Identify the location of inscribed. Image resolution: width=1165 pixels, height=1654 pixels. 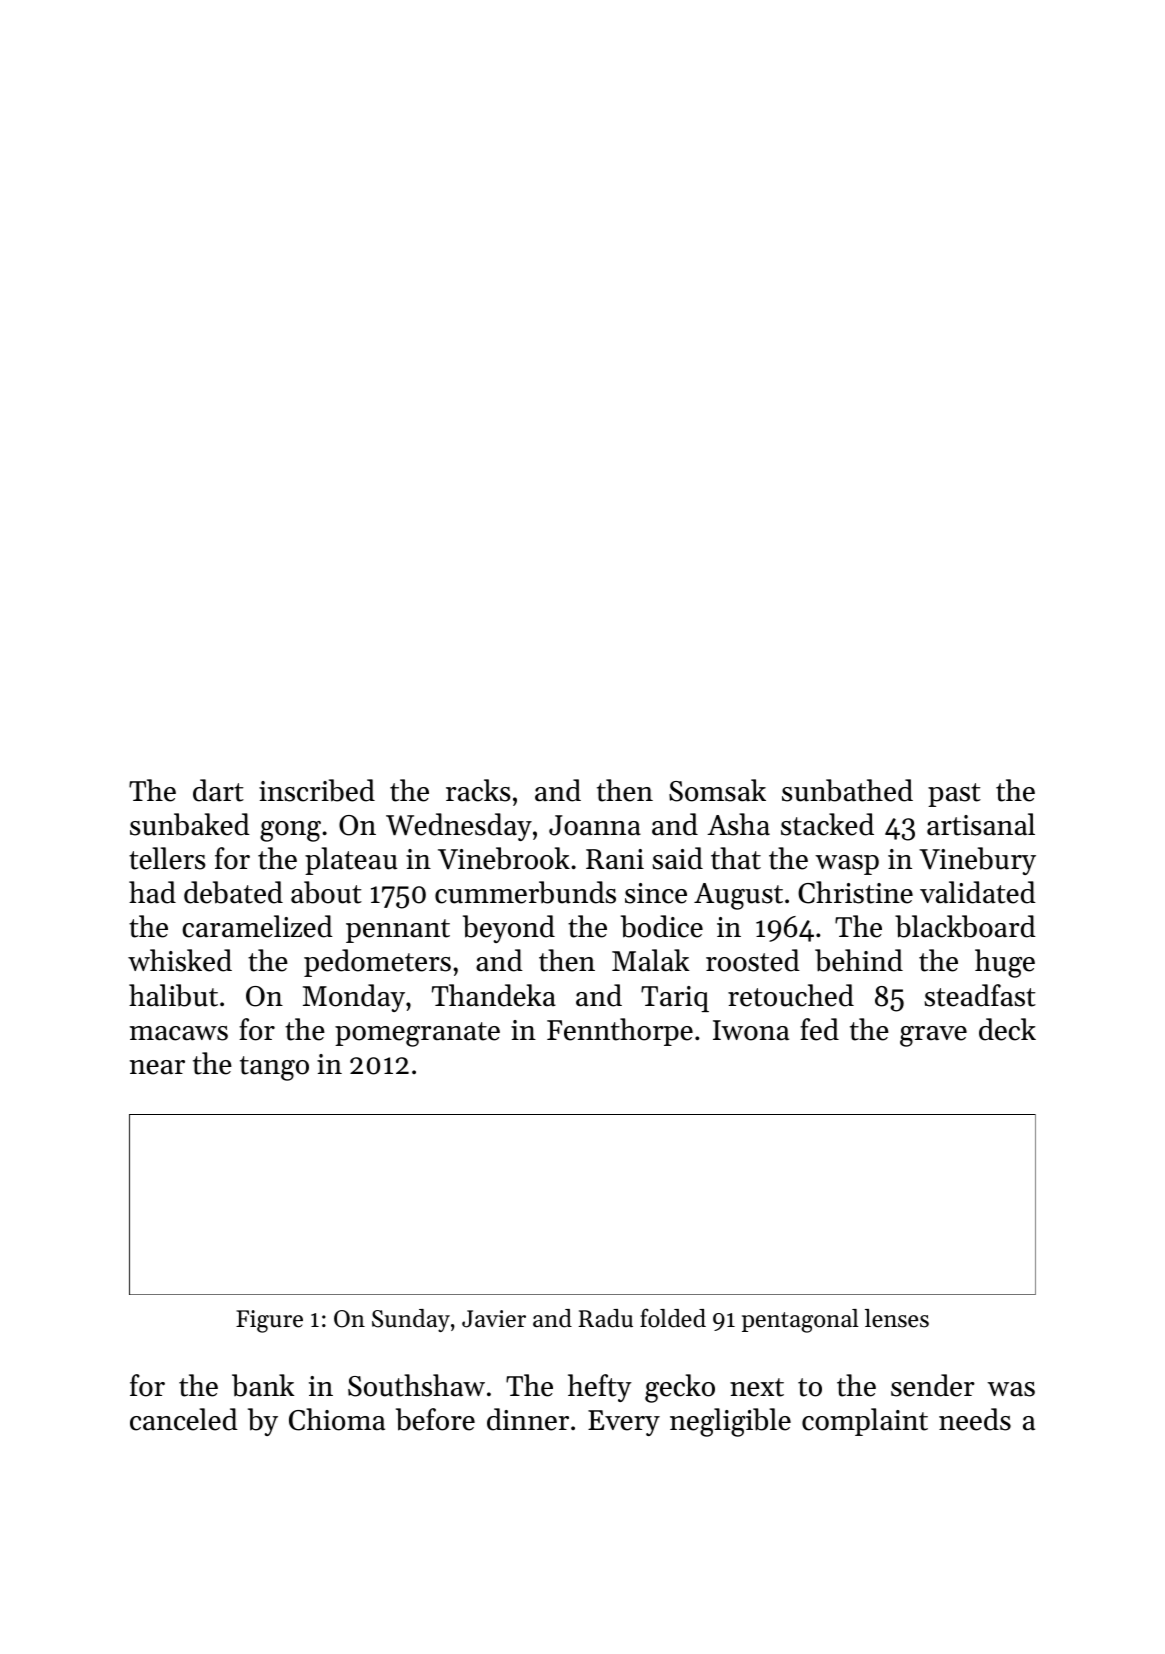
(317, 790).
